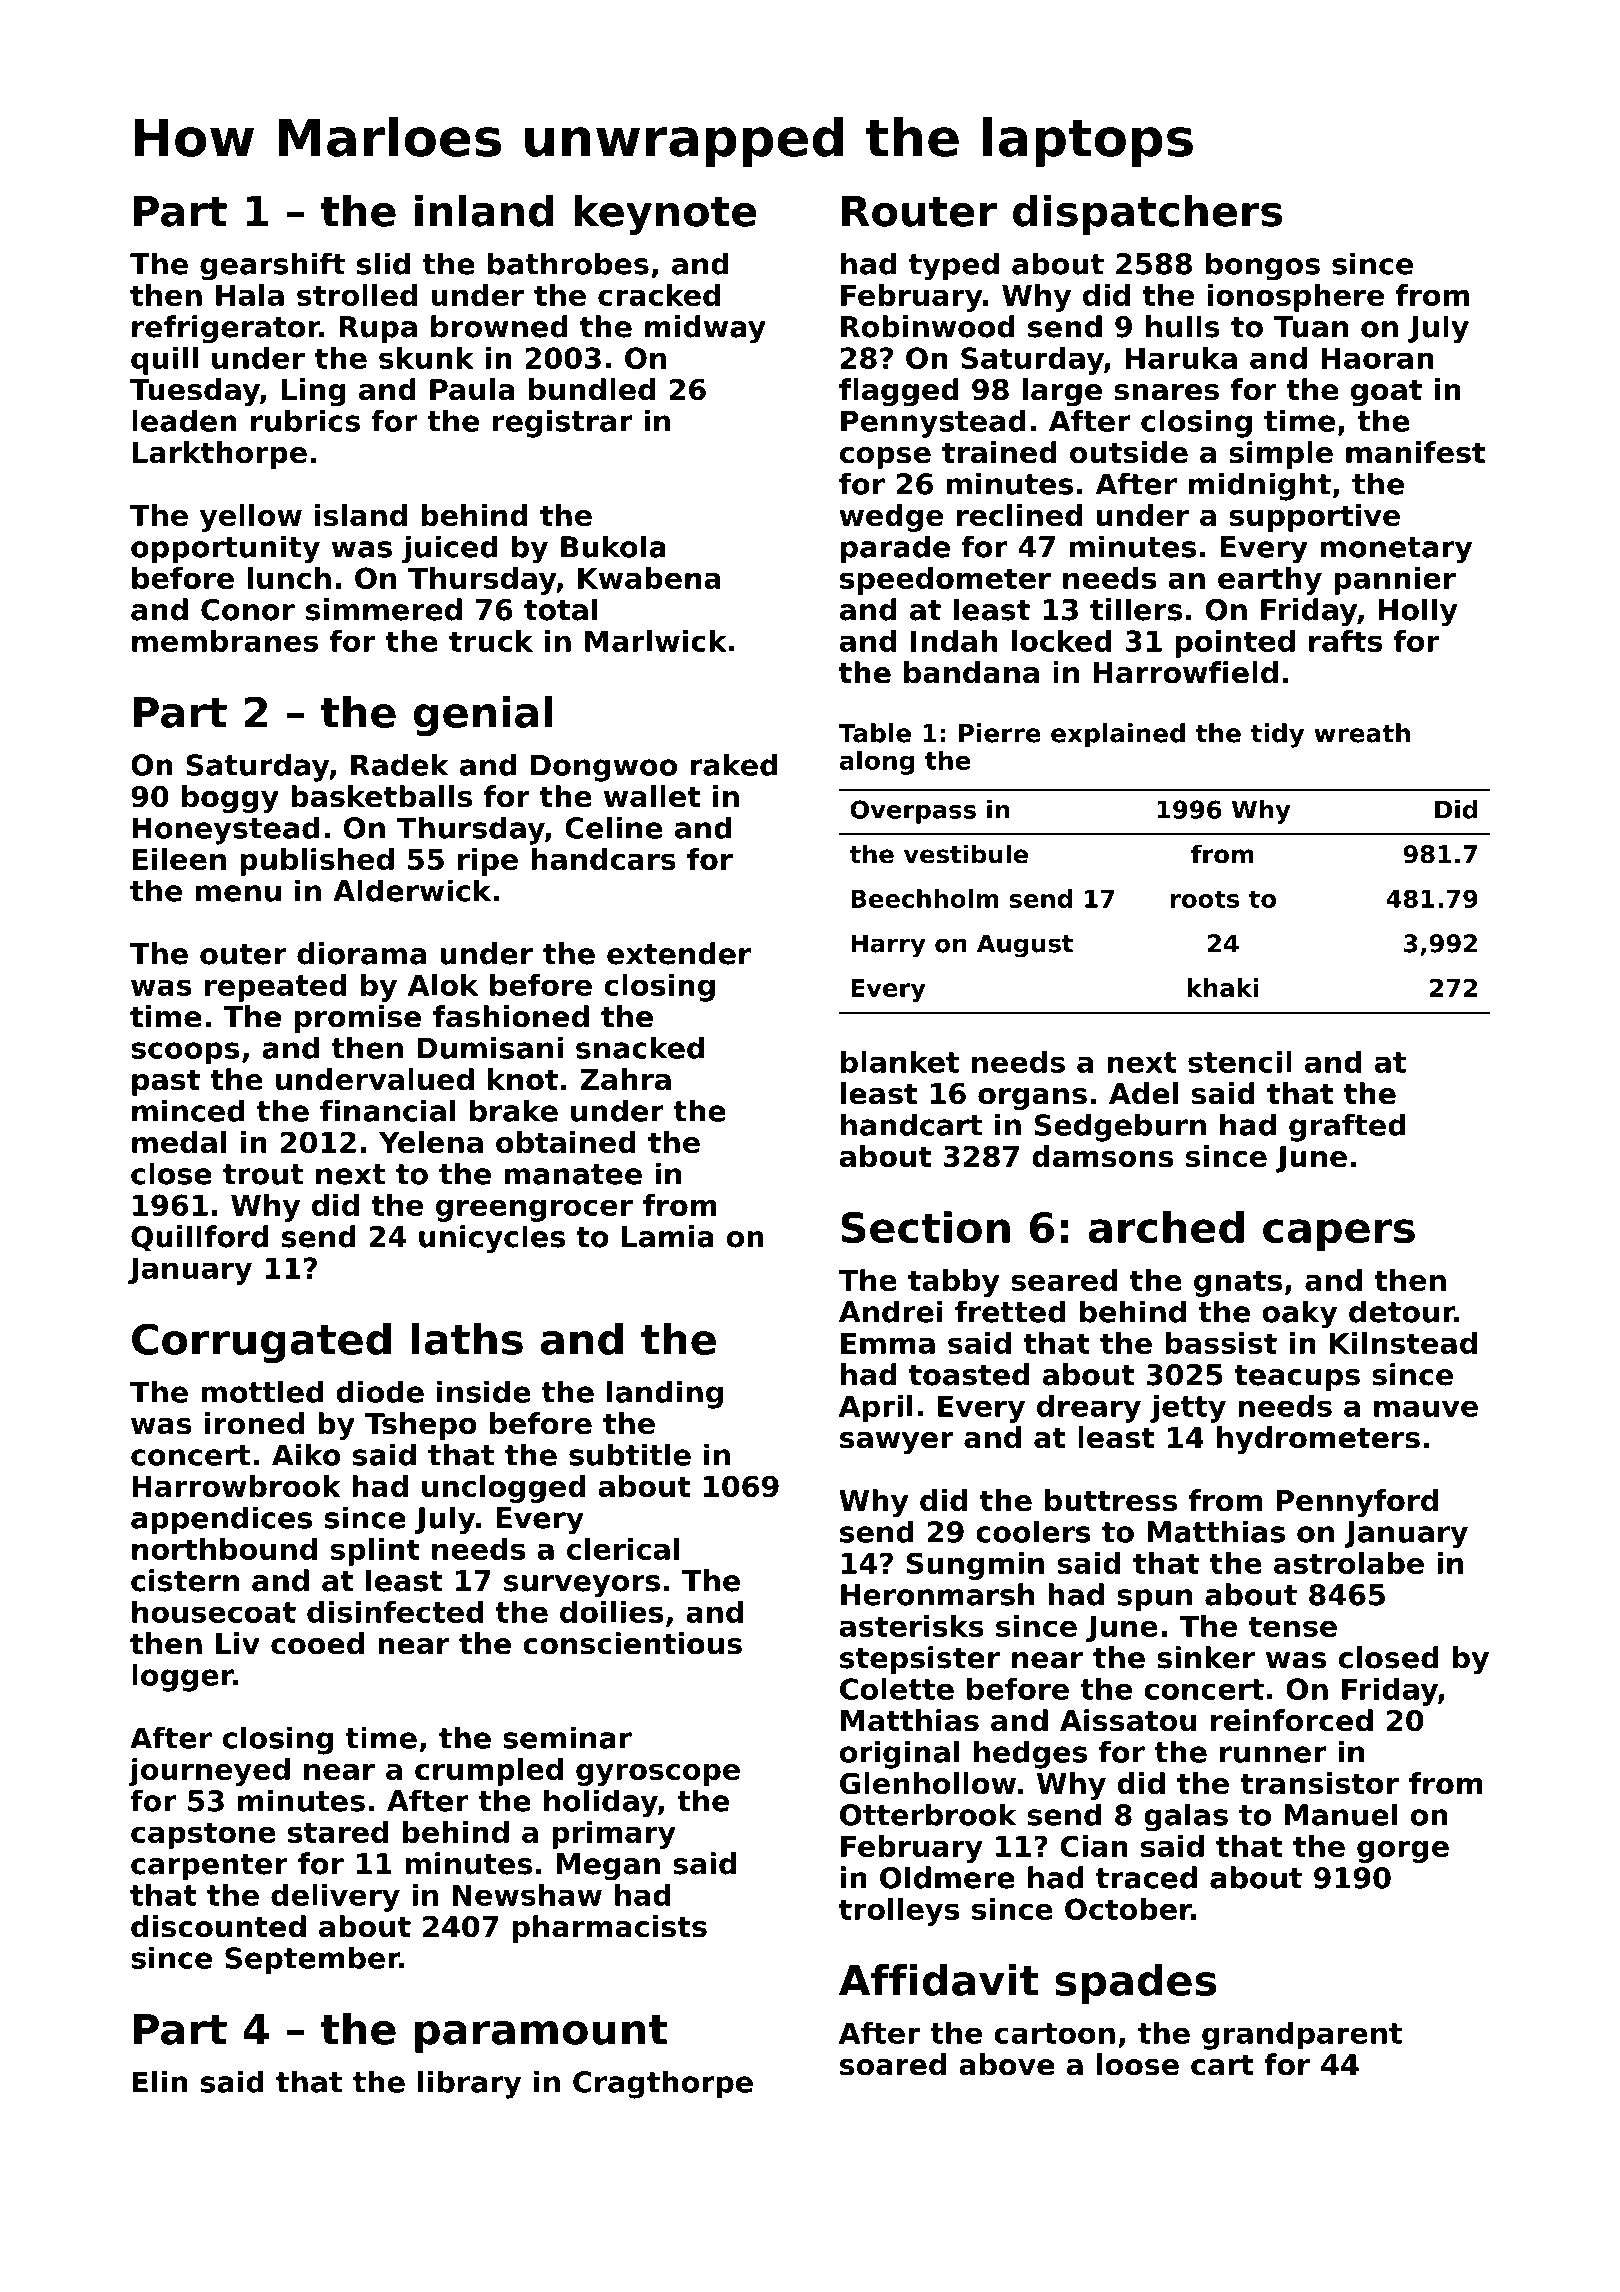 Image resolution: width=1620 pixels, height=2292 pixels. Describe the element at coordinates (238, 893) in the screenshot. I see `menu` at that location.
